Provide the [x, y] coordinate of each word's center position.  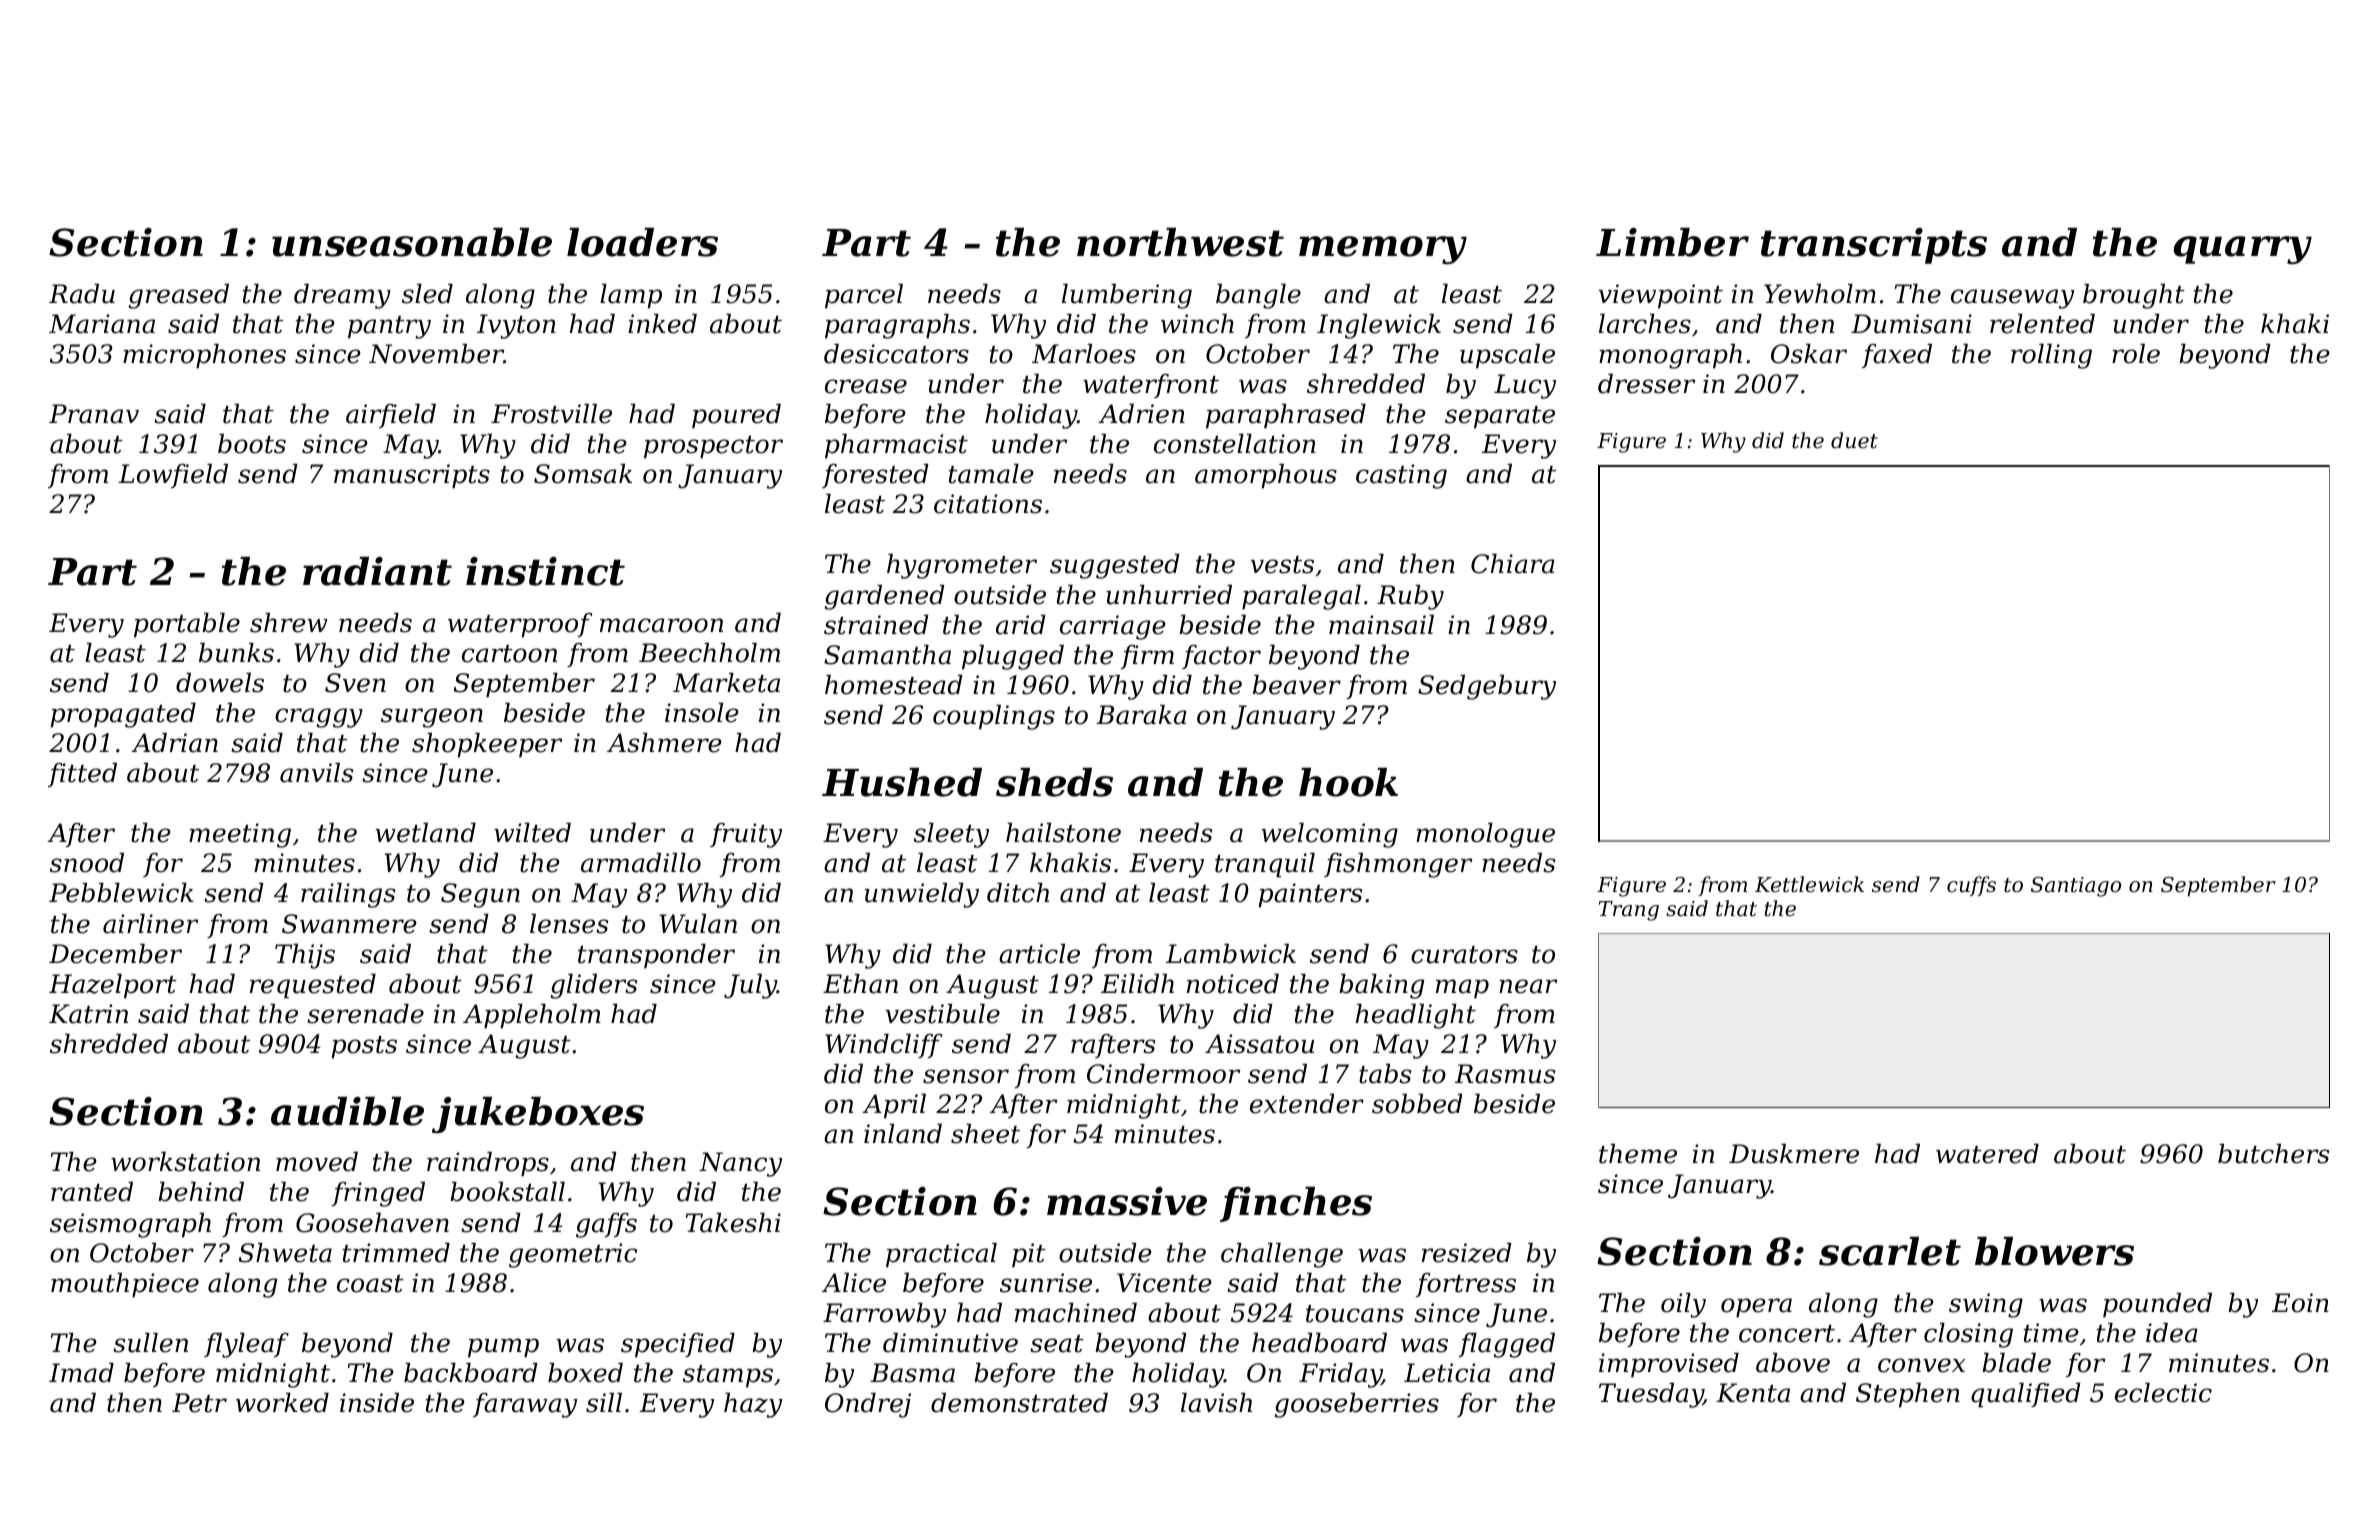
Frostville [551, 414]
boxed [585, 1373]
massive [1127, 1201]
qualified [2026, 1395]
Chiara [1513, 564]
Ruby [1410, 597]
